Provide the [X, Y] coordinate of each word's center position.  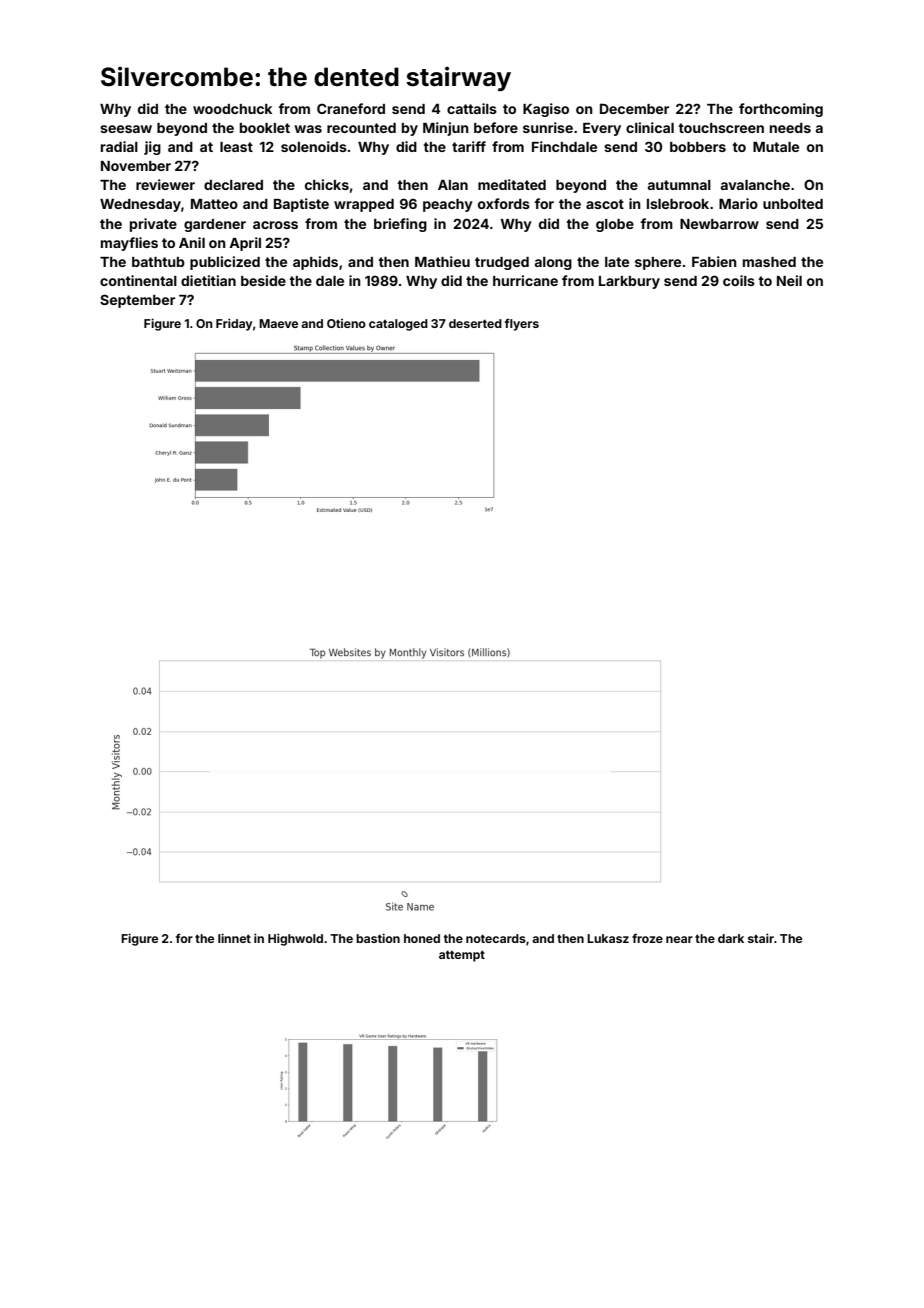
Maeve [278, 323]
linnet [234, 938]
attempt [462, 956]
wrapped [364, 205]
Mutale [776, 147]
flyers [522, 325]
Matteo [214, 204]
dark [731, 938]
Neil [789, 280]
